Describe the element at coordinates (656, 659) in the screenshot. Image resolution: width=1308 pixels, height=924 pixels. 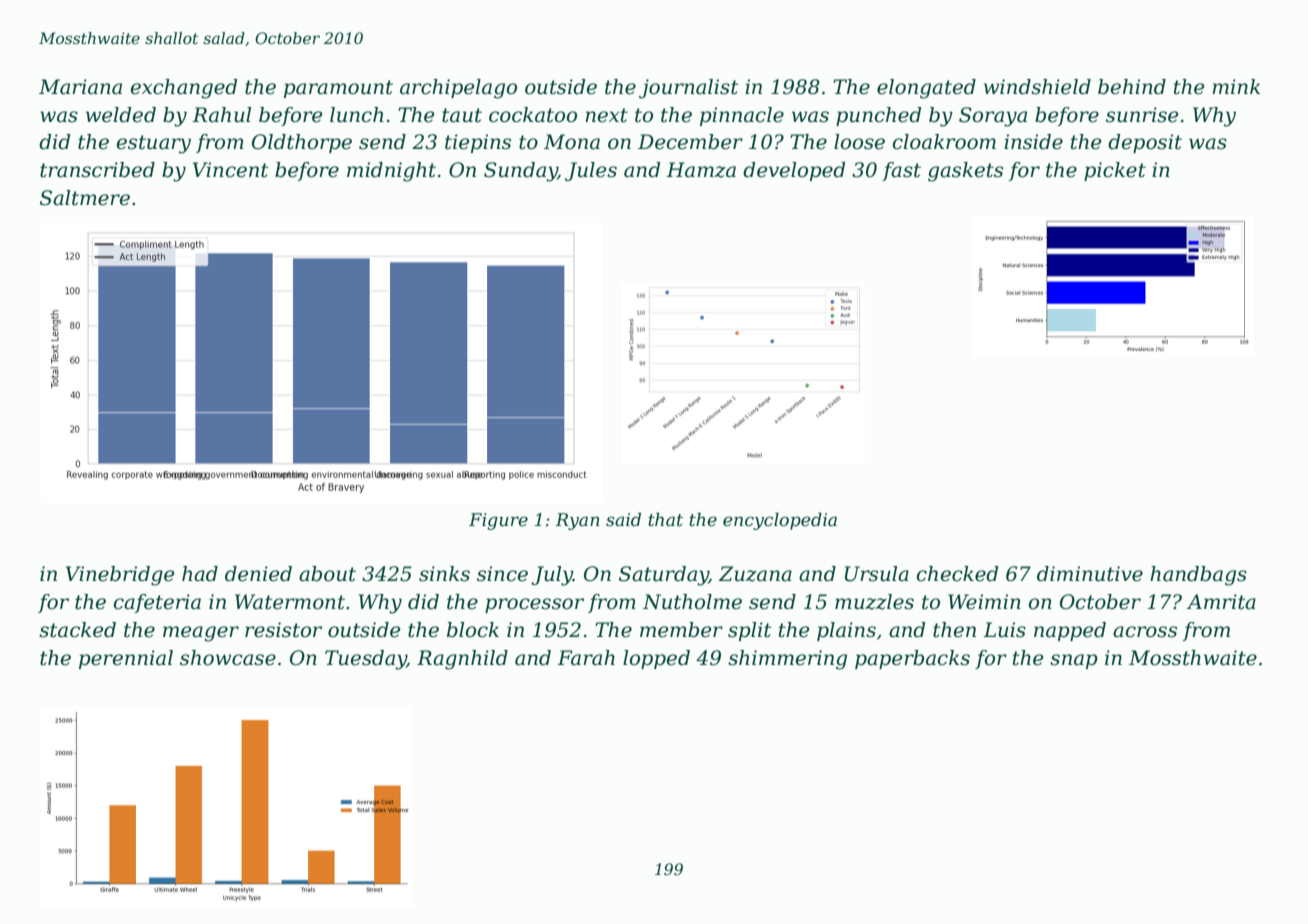
I see `lopped` at that location.
